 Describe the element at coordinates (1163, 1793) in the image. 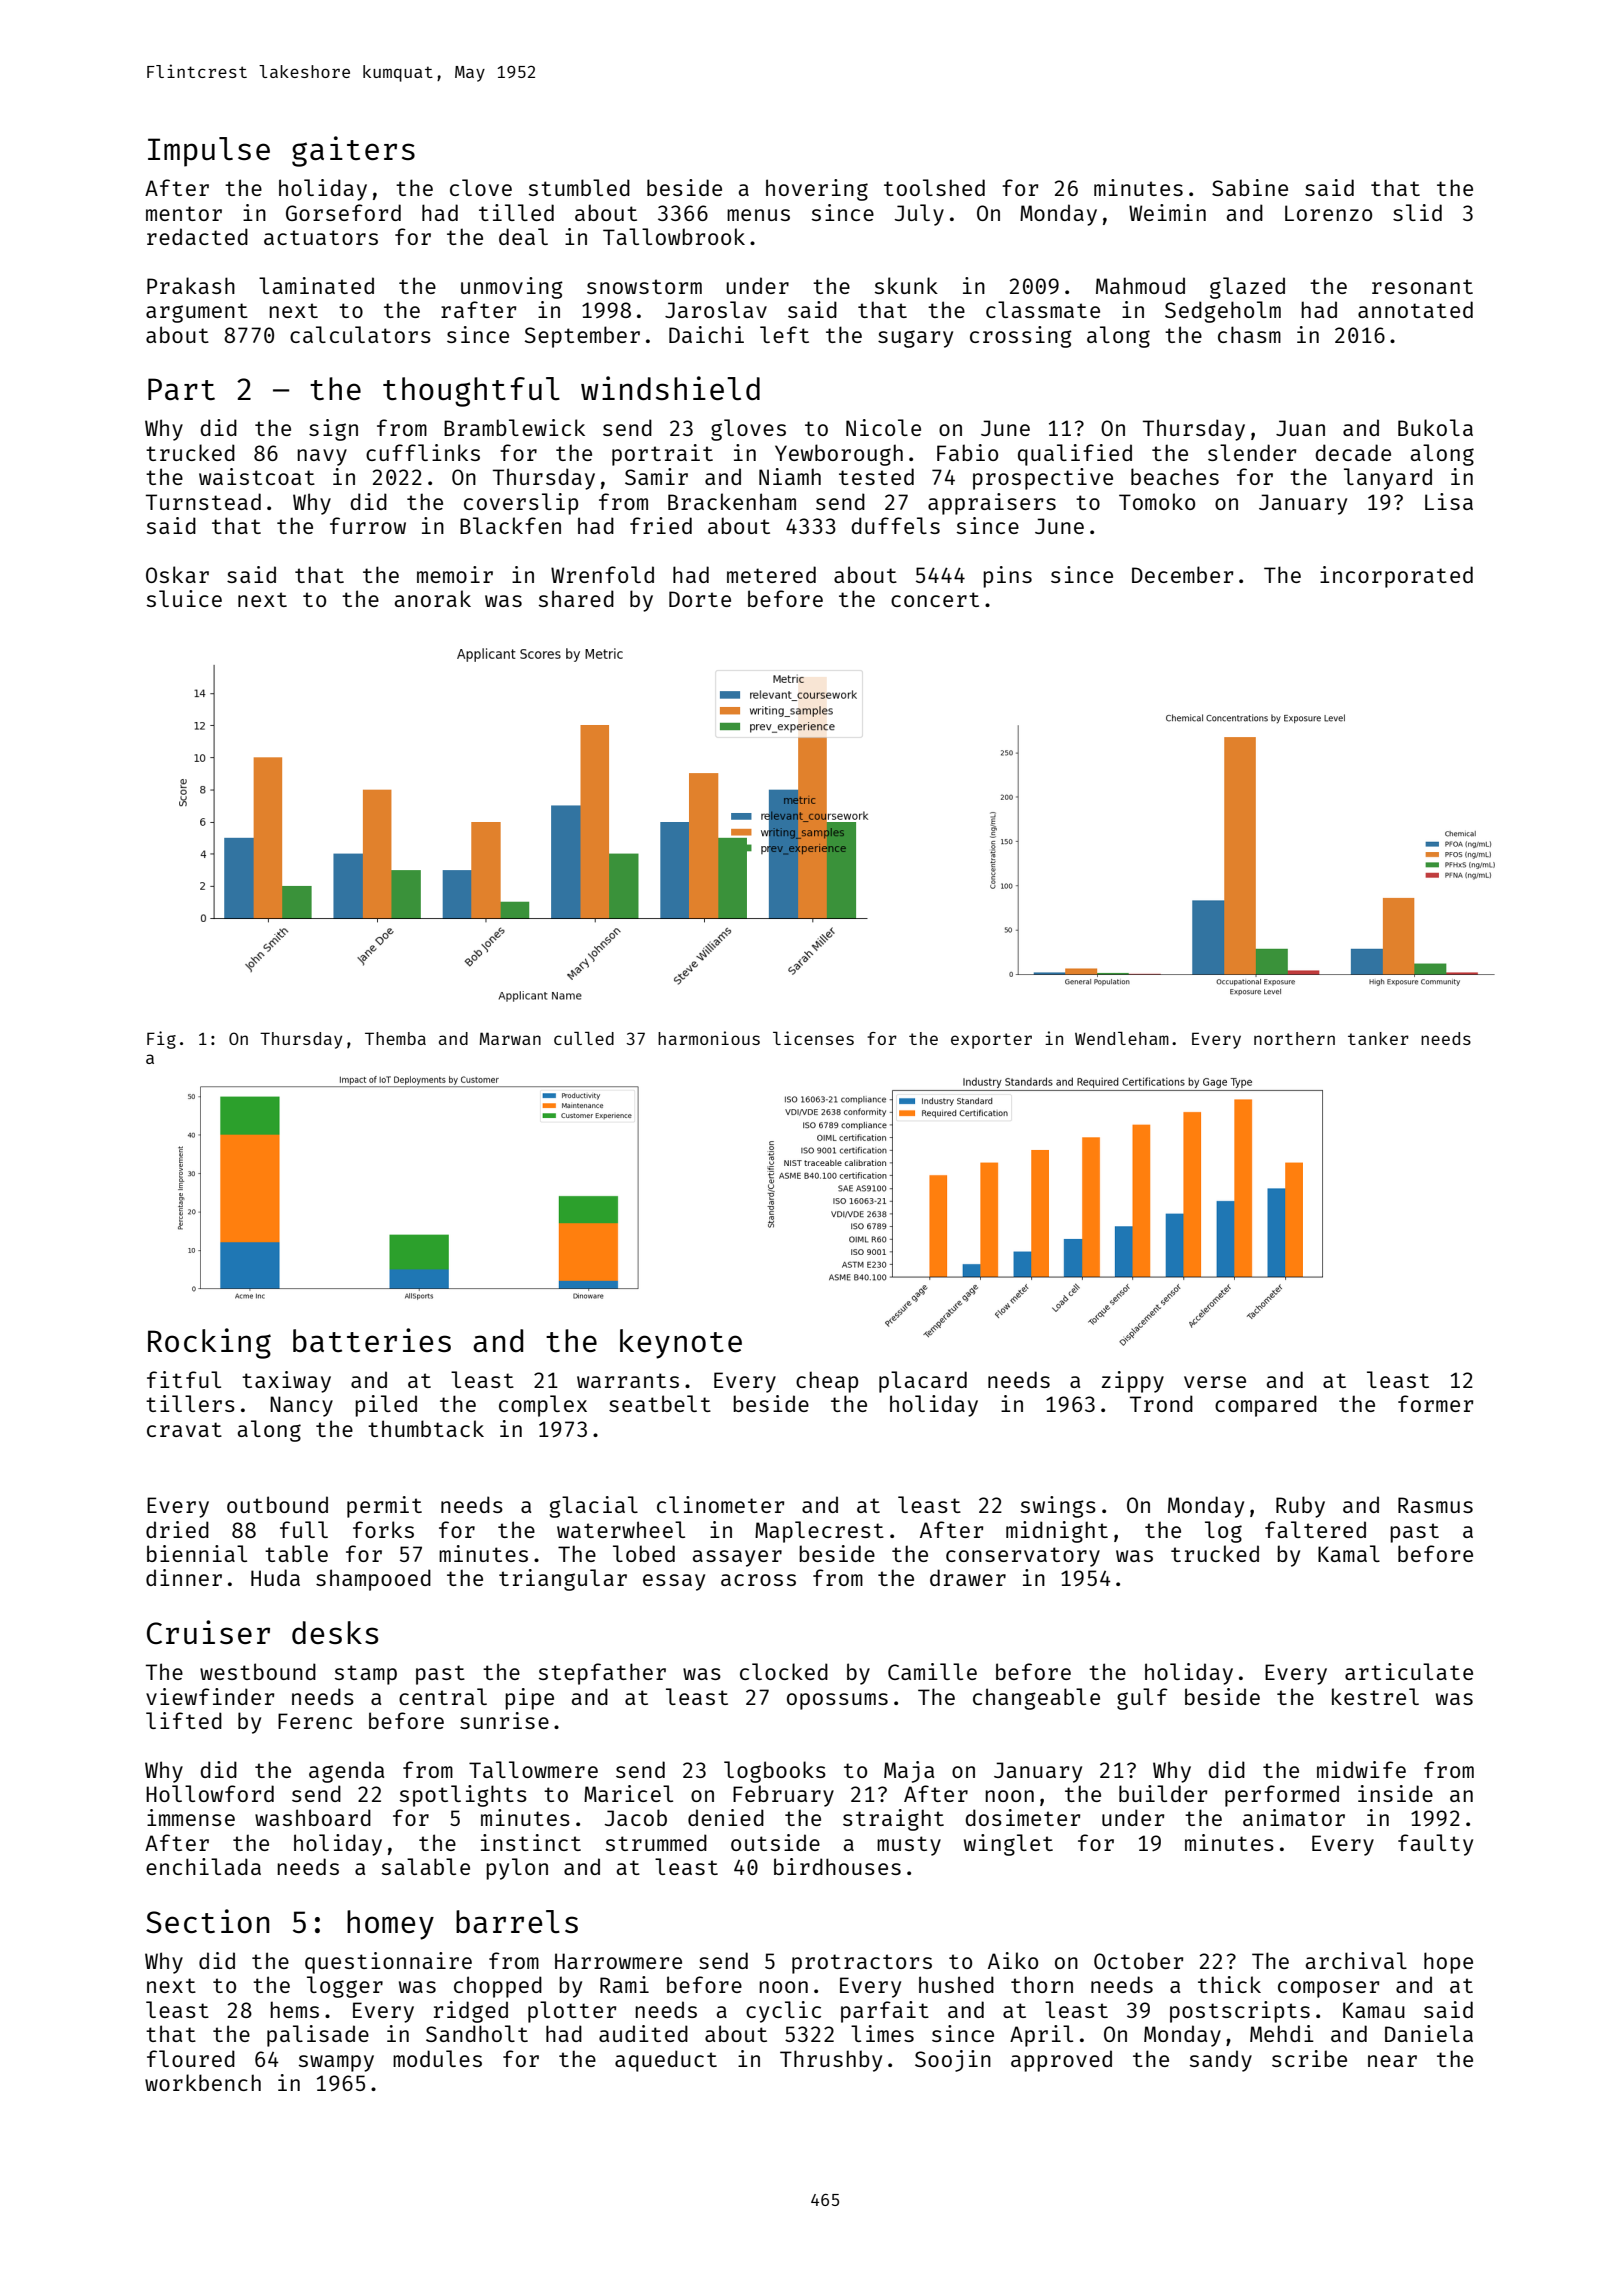

I see `builder` at that location.
